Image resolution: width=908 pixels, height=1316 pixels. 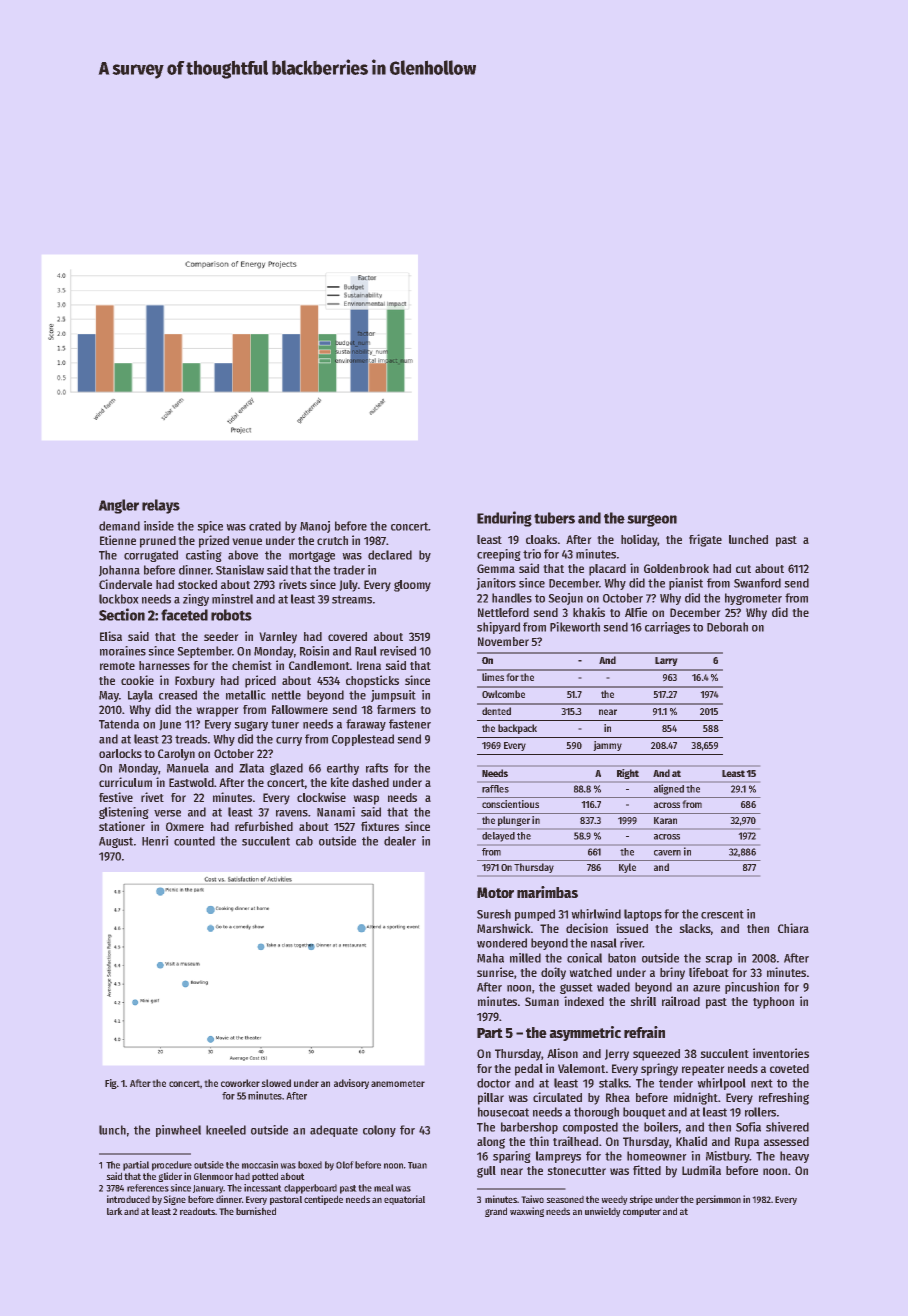 What do you see at coordinates (115, 1211) in the screenshot?
I see `lark` at bounding box center [115, 1211].
